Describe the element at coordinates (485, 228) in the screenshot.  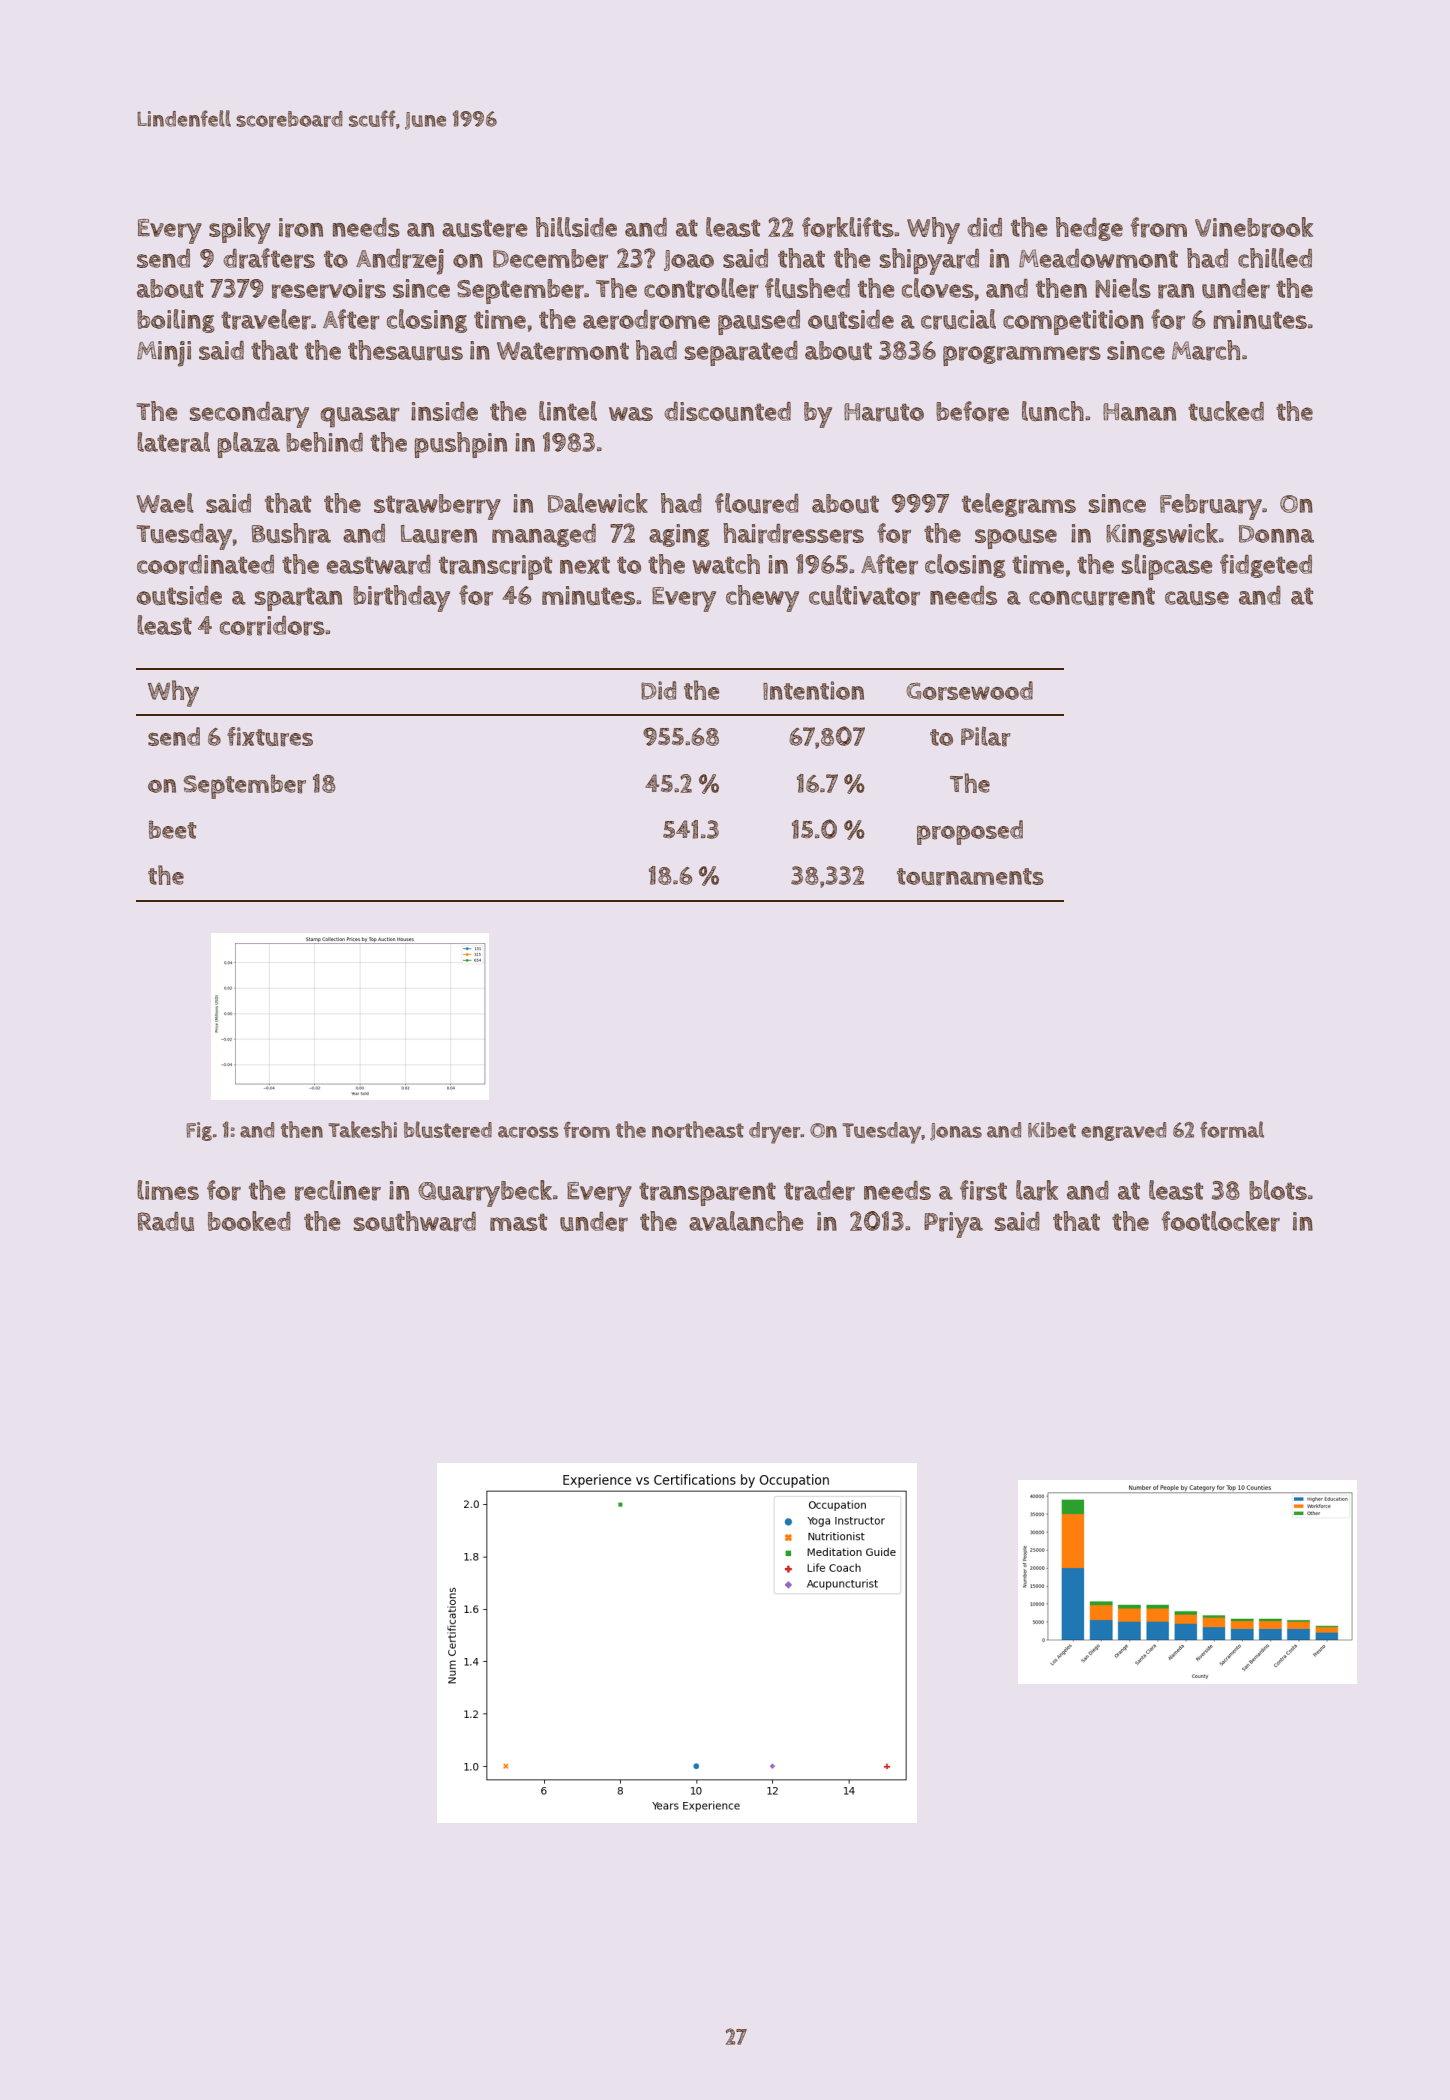
I see `austere` at that location.
